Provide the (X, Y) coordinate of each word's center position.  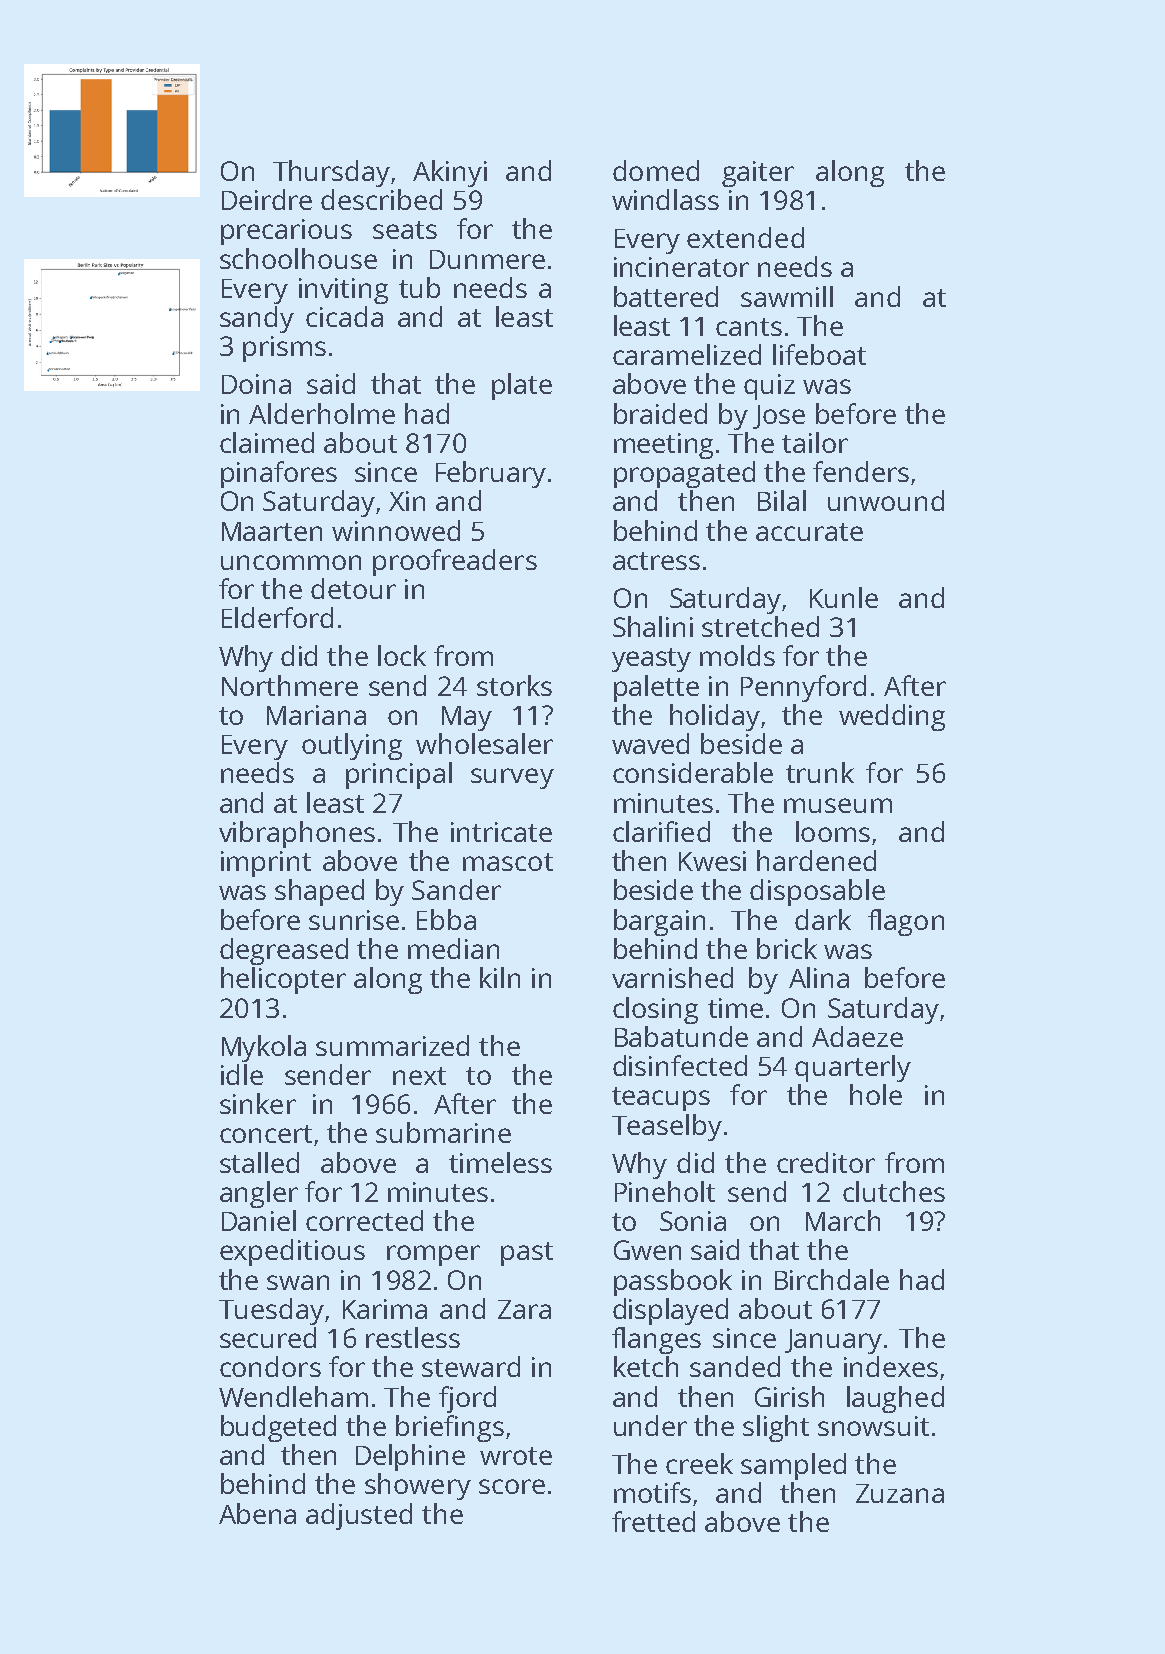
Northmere (290, 685)
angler (259, 1194)
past (527, 1254)
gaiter (758, 174)
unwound (886, 500)
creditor (826, 1162)
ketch (646, 1366)
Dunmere (487, 259)
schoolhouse (298, 258)
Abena (257, 1513)
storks (514, 685)
